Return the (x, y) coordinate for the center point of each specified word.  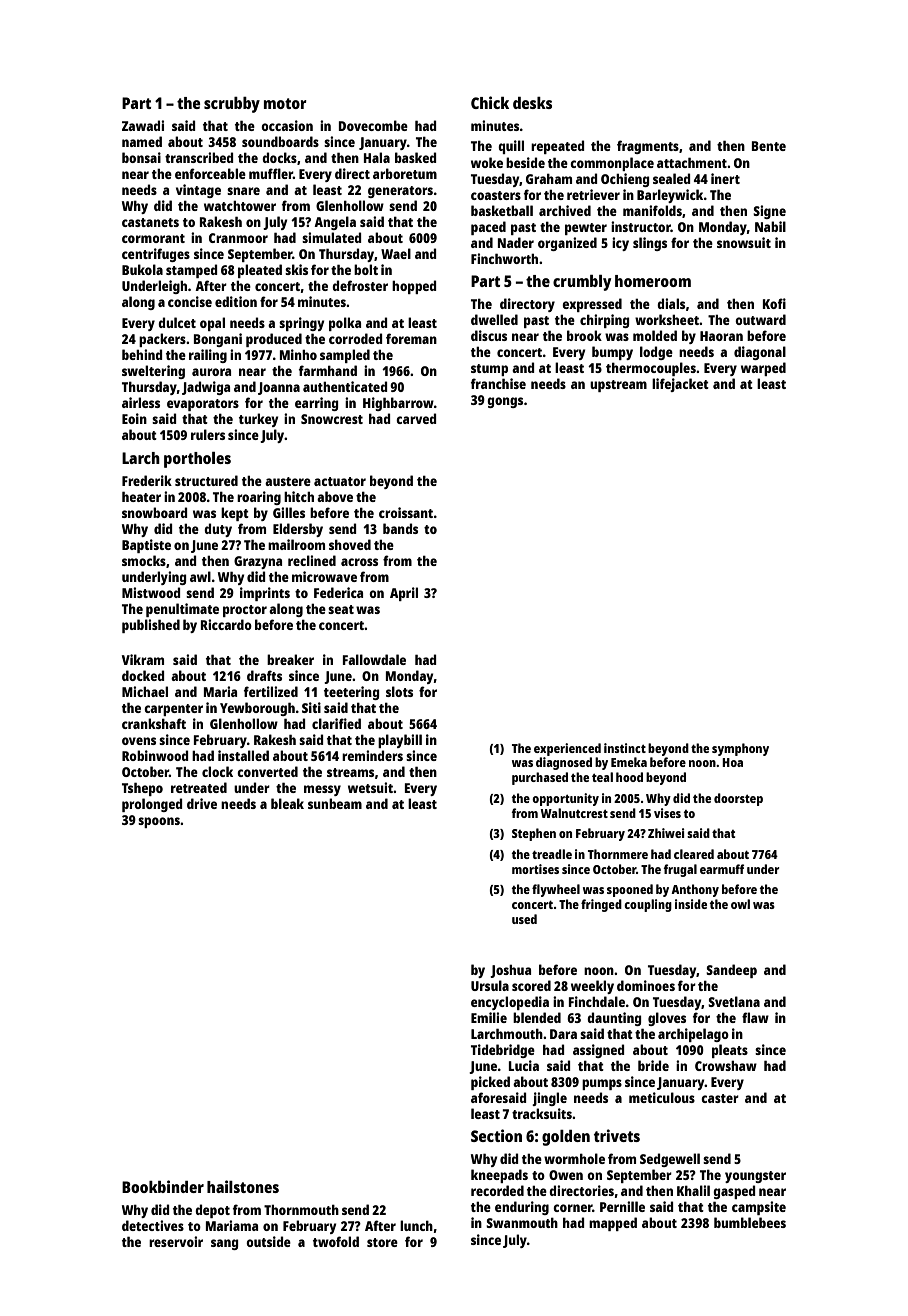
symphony (740, 749)
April (404, 594)
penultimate (182, 610)
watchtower (240, 206)
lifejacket (680, 385)
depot (212, 1211)
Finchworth (504, 258)
